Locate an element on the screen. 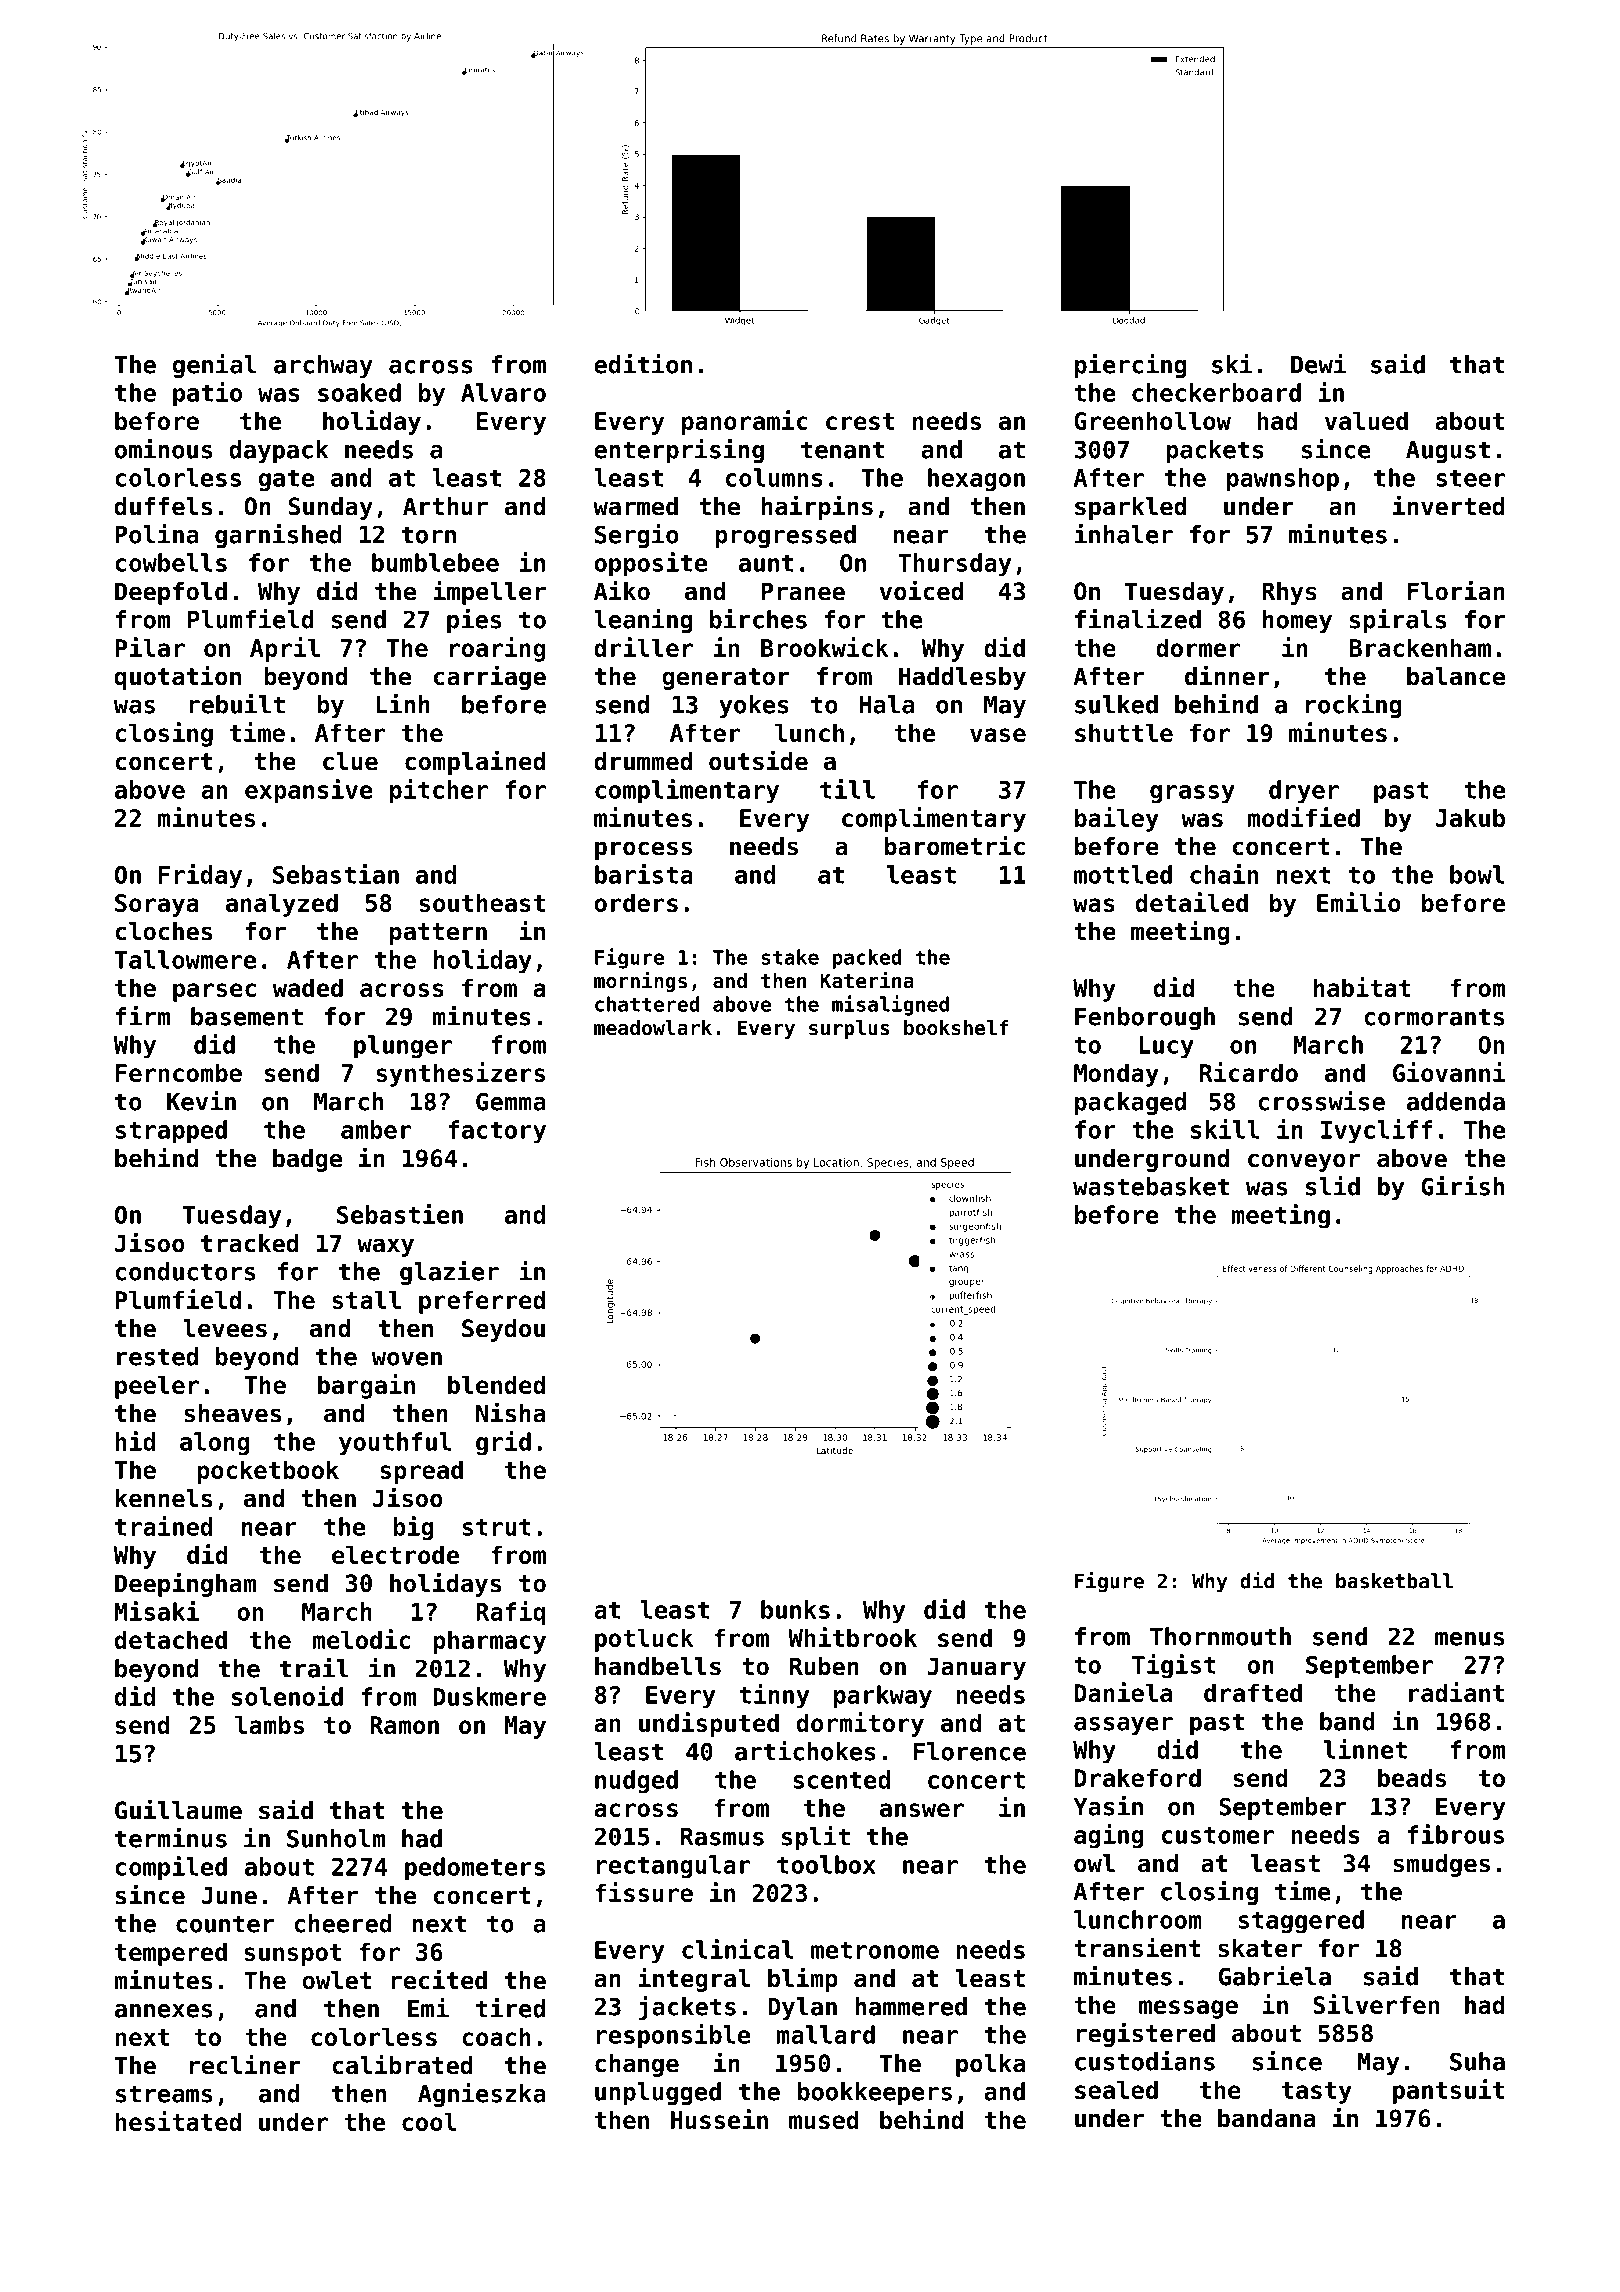  registered is located at coordinates (1145, 2034).
